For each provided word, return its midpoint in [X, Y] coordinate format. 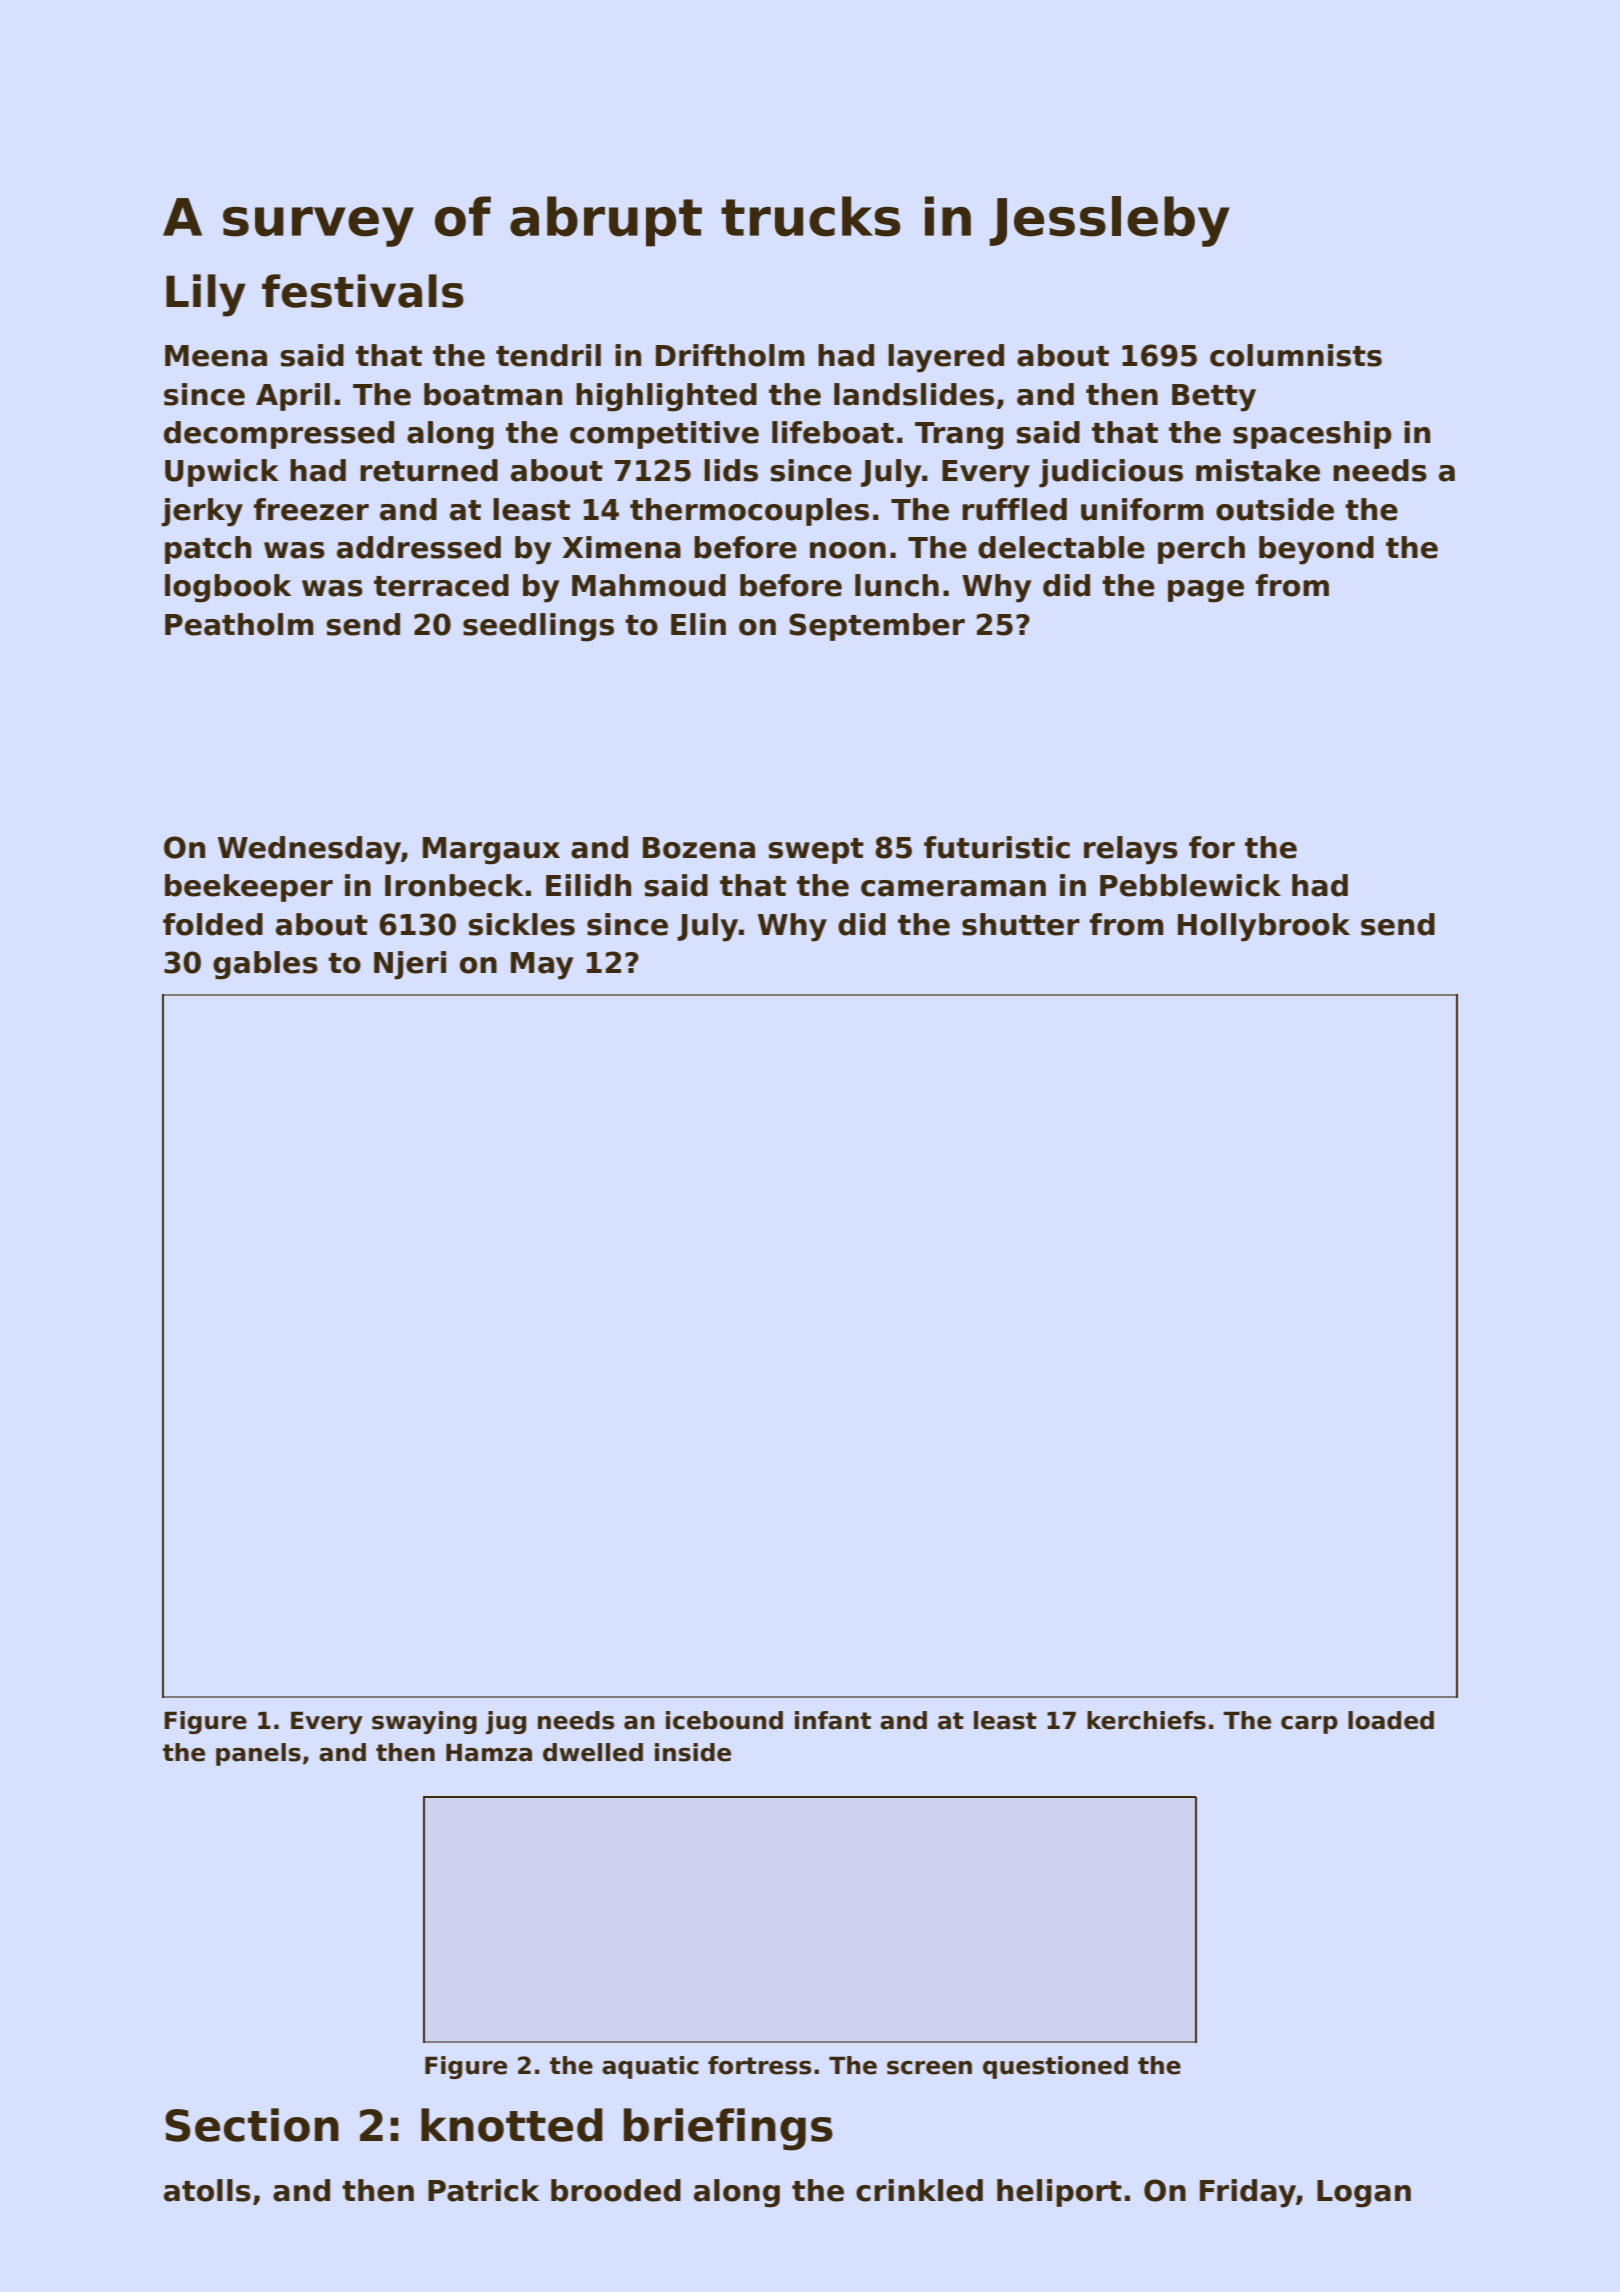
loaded [1391, 1720]
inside [693, 1752]
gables [265, 965]
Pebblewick [1190, 885]
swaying [424, 1722]
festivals [363, 291]
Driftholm [730, 355]
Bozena [699, 848]
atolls [207, 2190]
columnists [1296, 355]
